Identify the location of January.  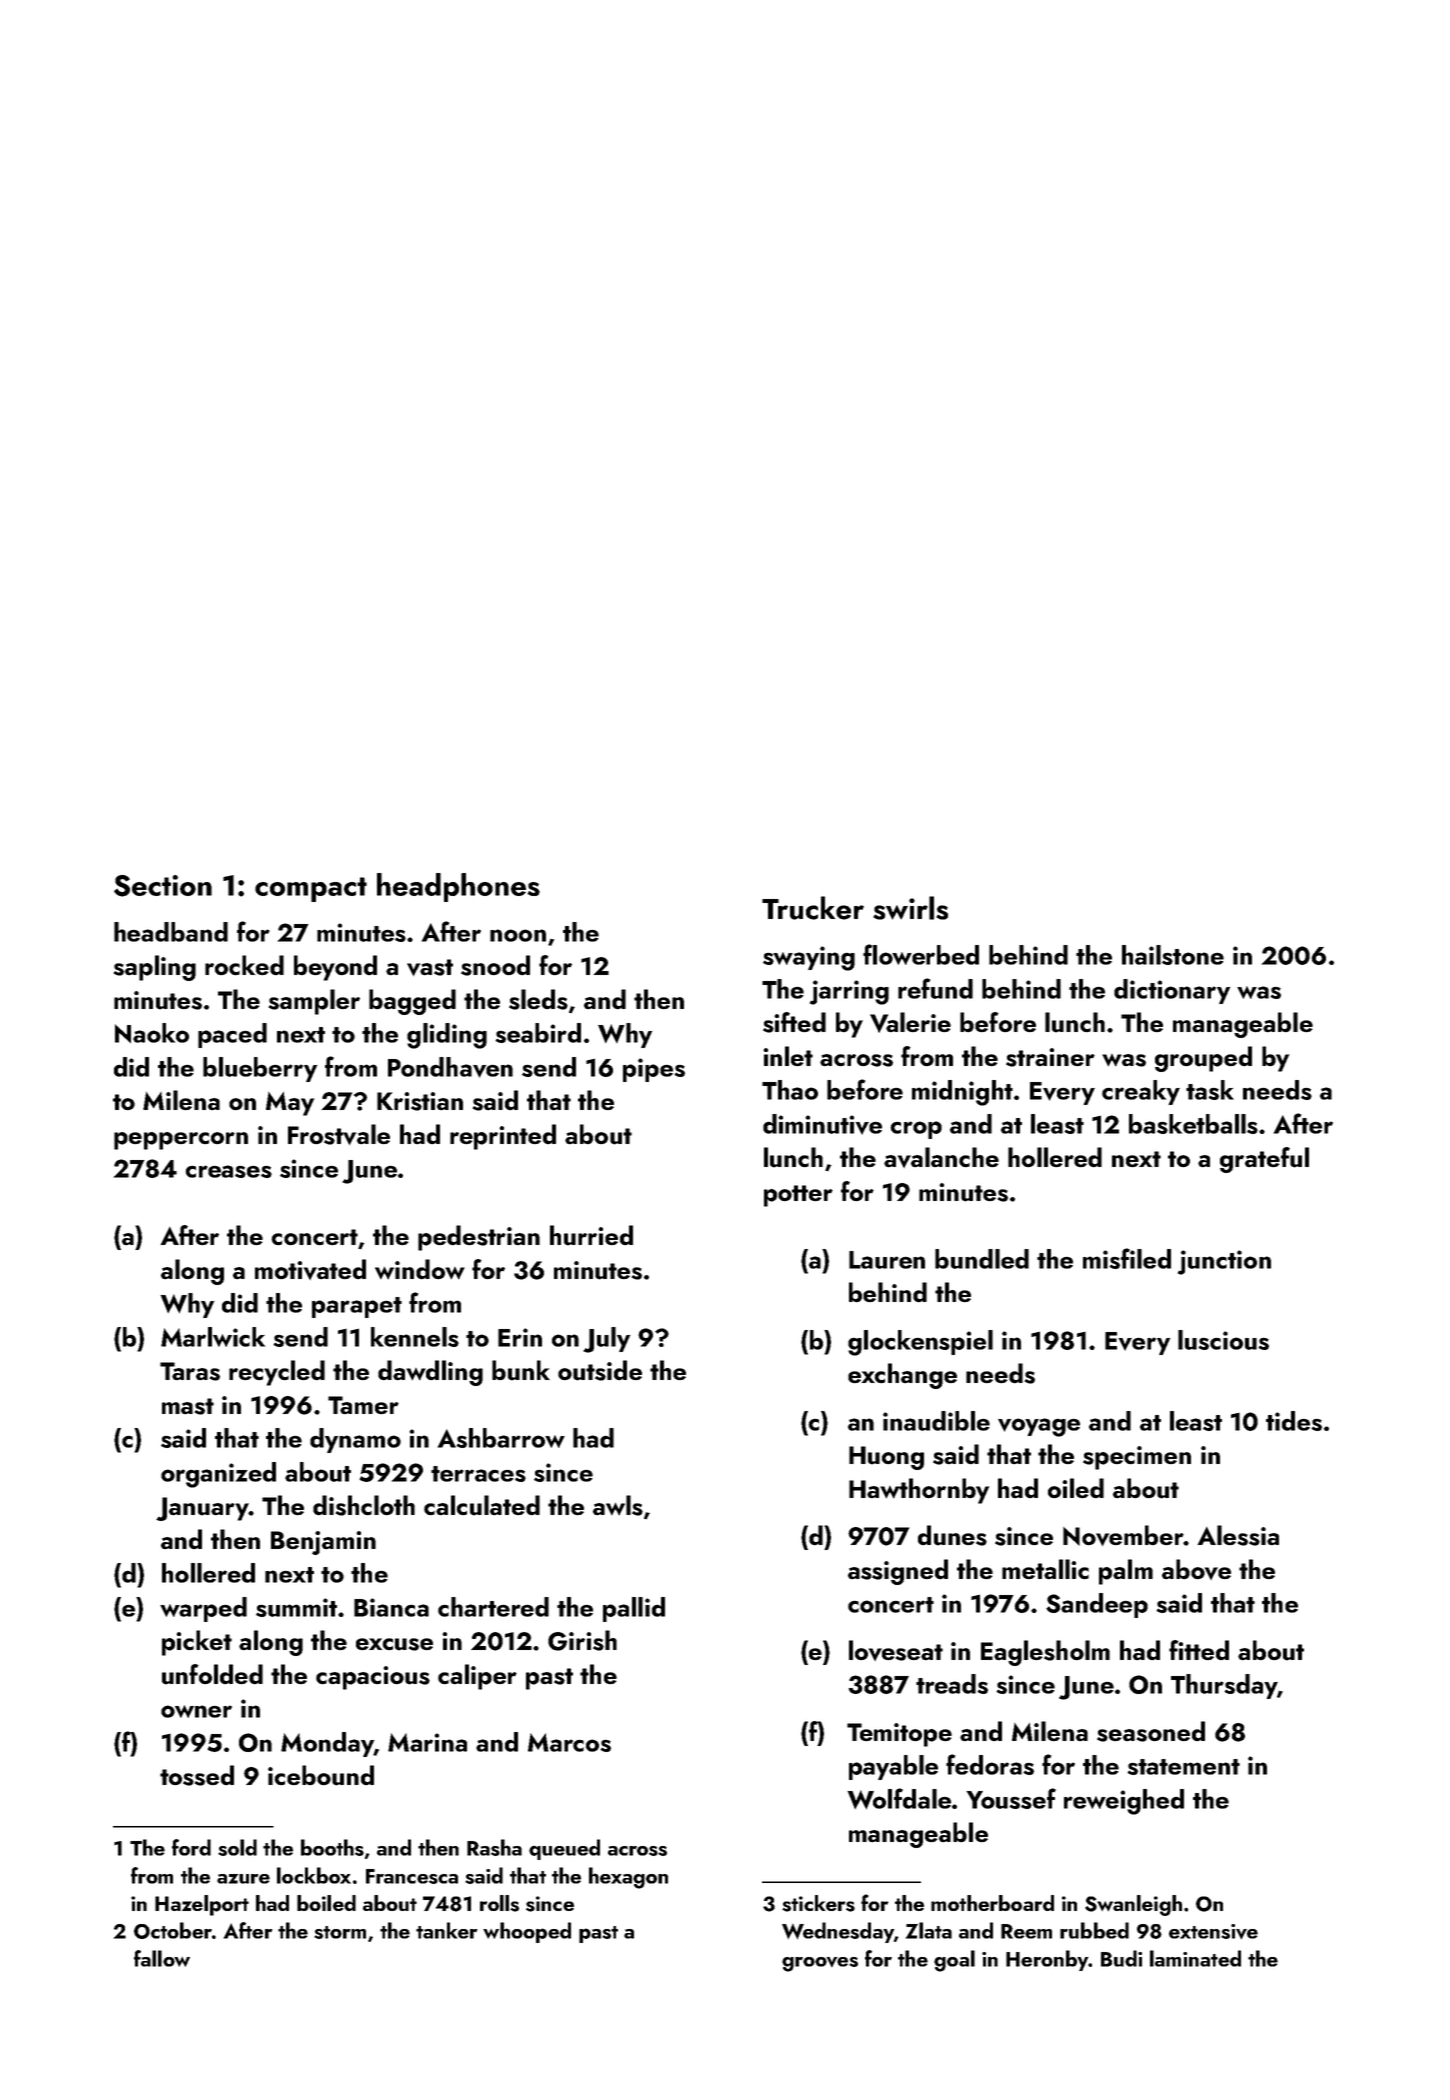
(202, 1509).
